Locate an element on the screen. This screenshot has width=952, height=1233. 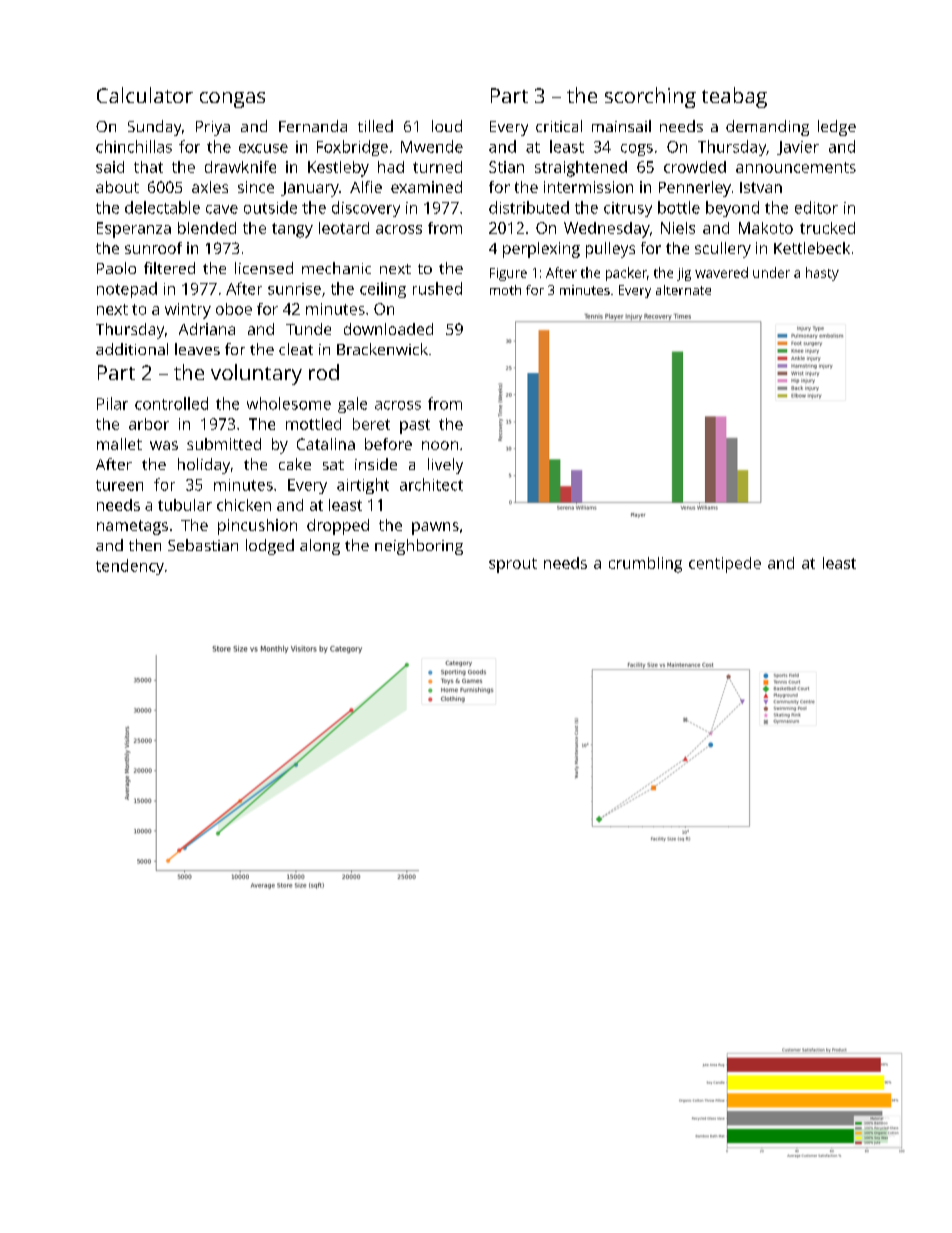
leaves is located at coordinates (197, 349).
